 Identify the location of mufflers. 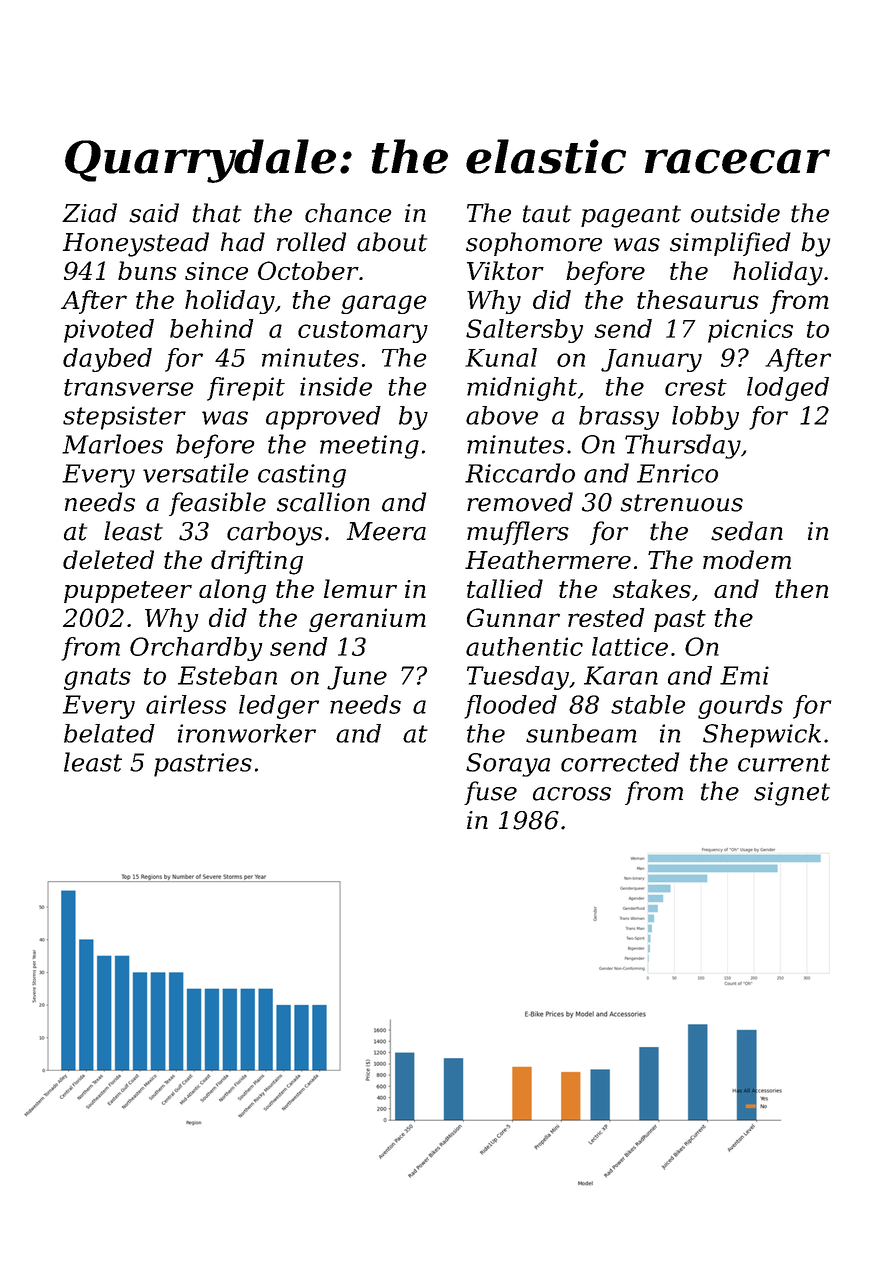
(518, 533).
